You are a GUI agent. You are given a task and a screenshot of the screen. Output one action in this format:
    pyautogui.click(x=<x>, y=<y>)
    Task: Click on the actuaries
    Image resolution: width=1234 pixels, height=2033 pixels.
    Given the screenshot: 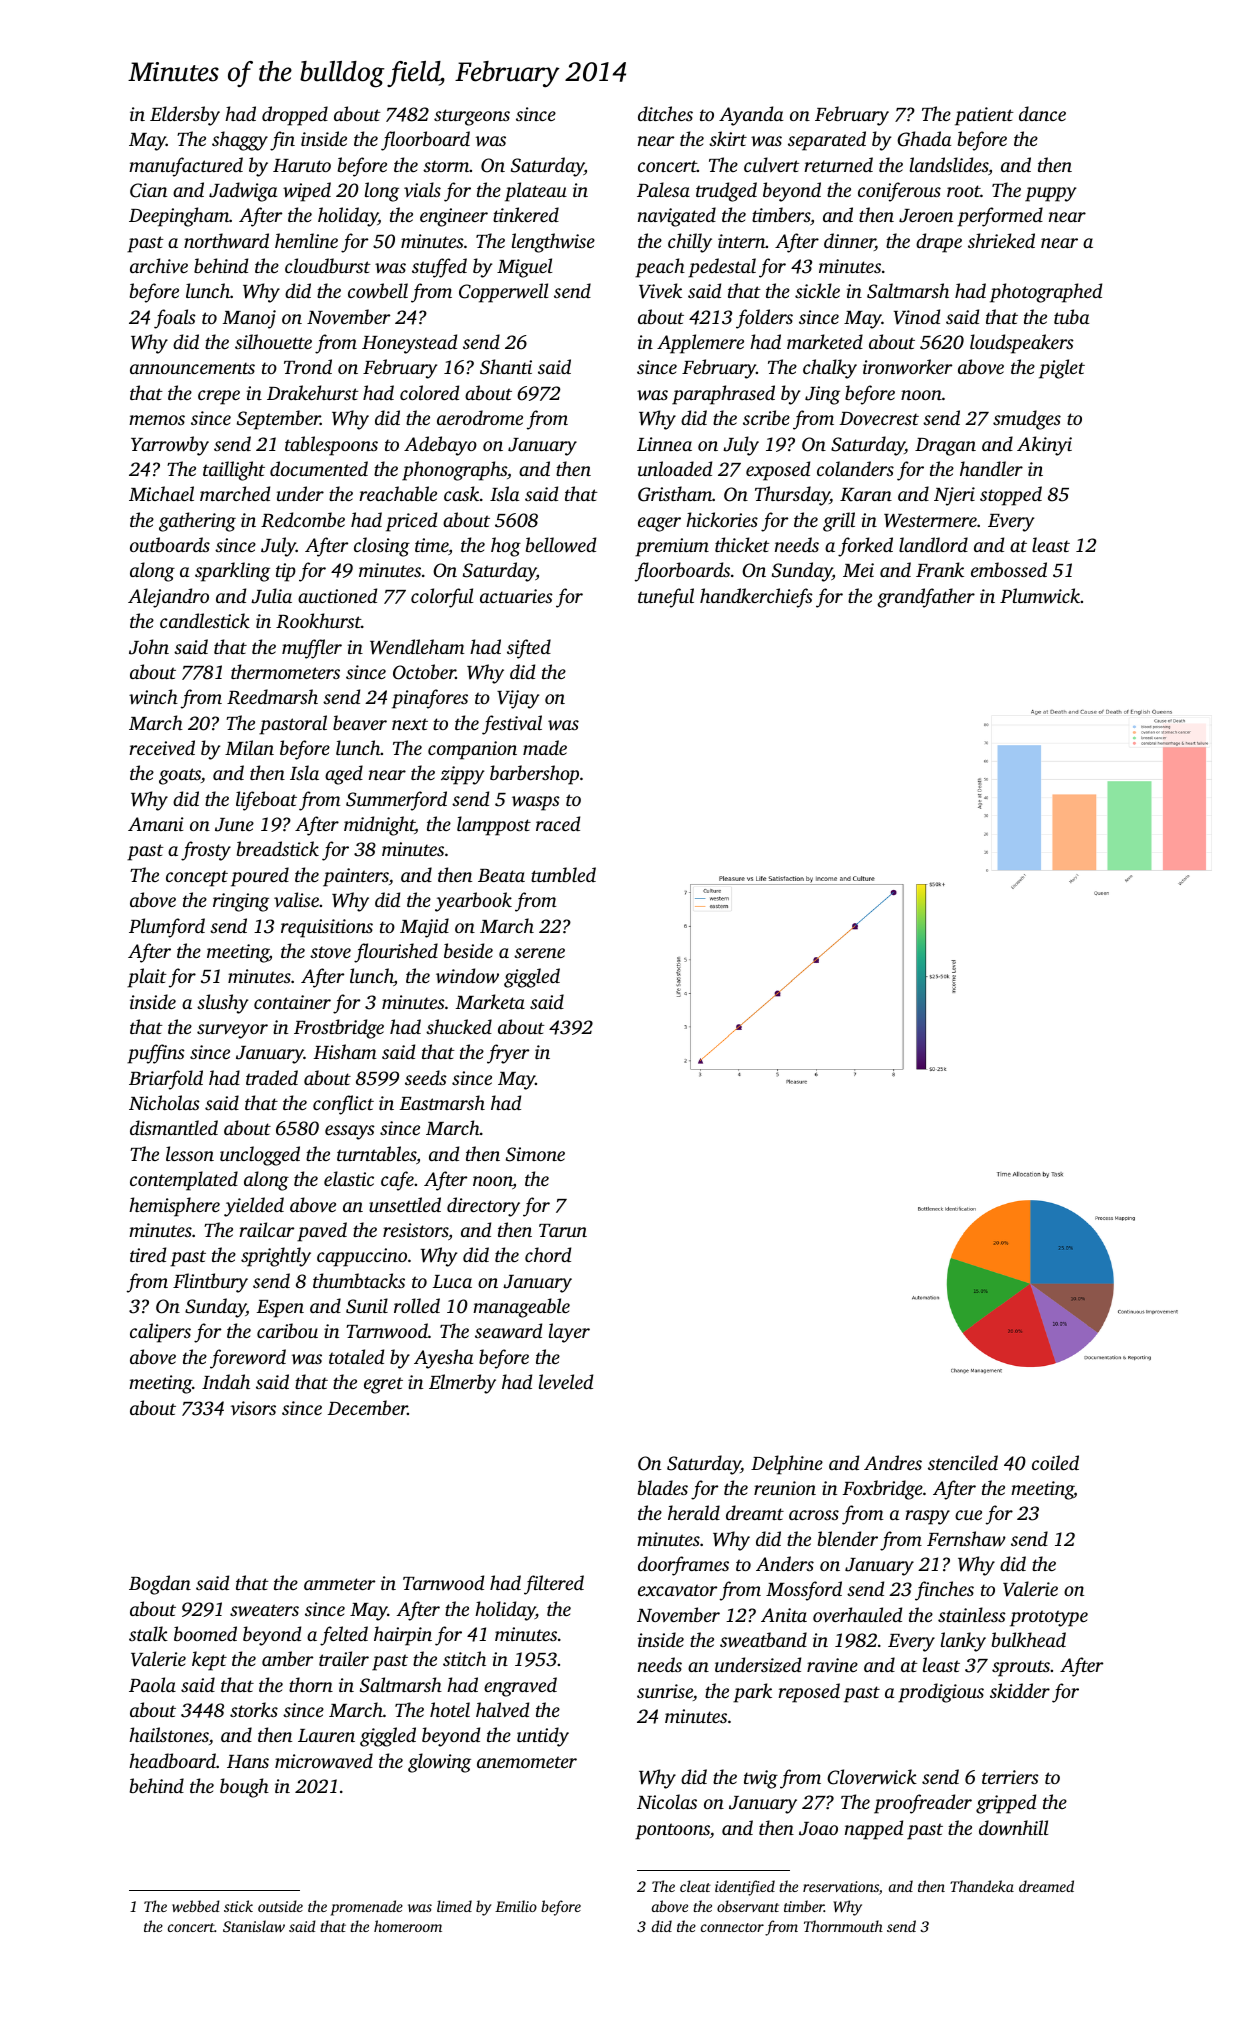 What is the action you would take?
    pyautogui.click(x=516, y=596)
